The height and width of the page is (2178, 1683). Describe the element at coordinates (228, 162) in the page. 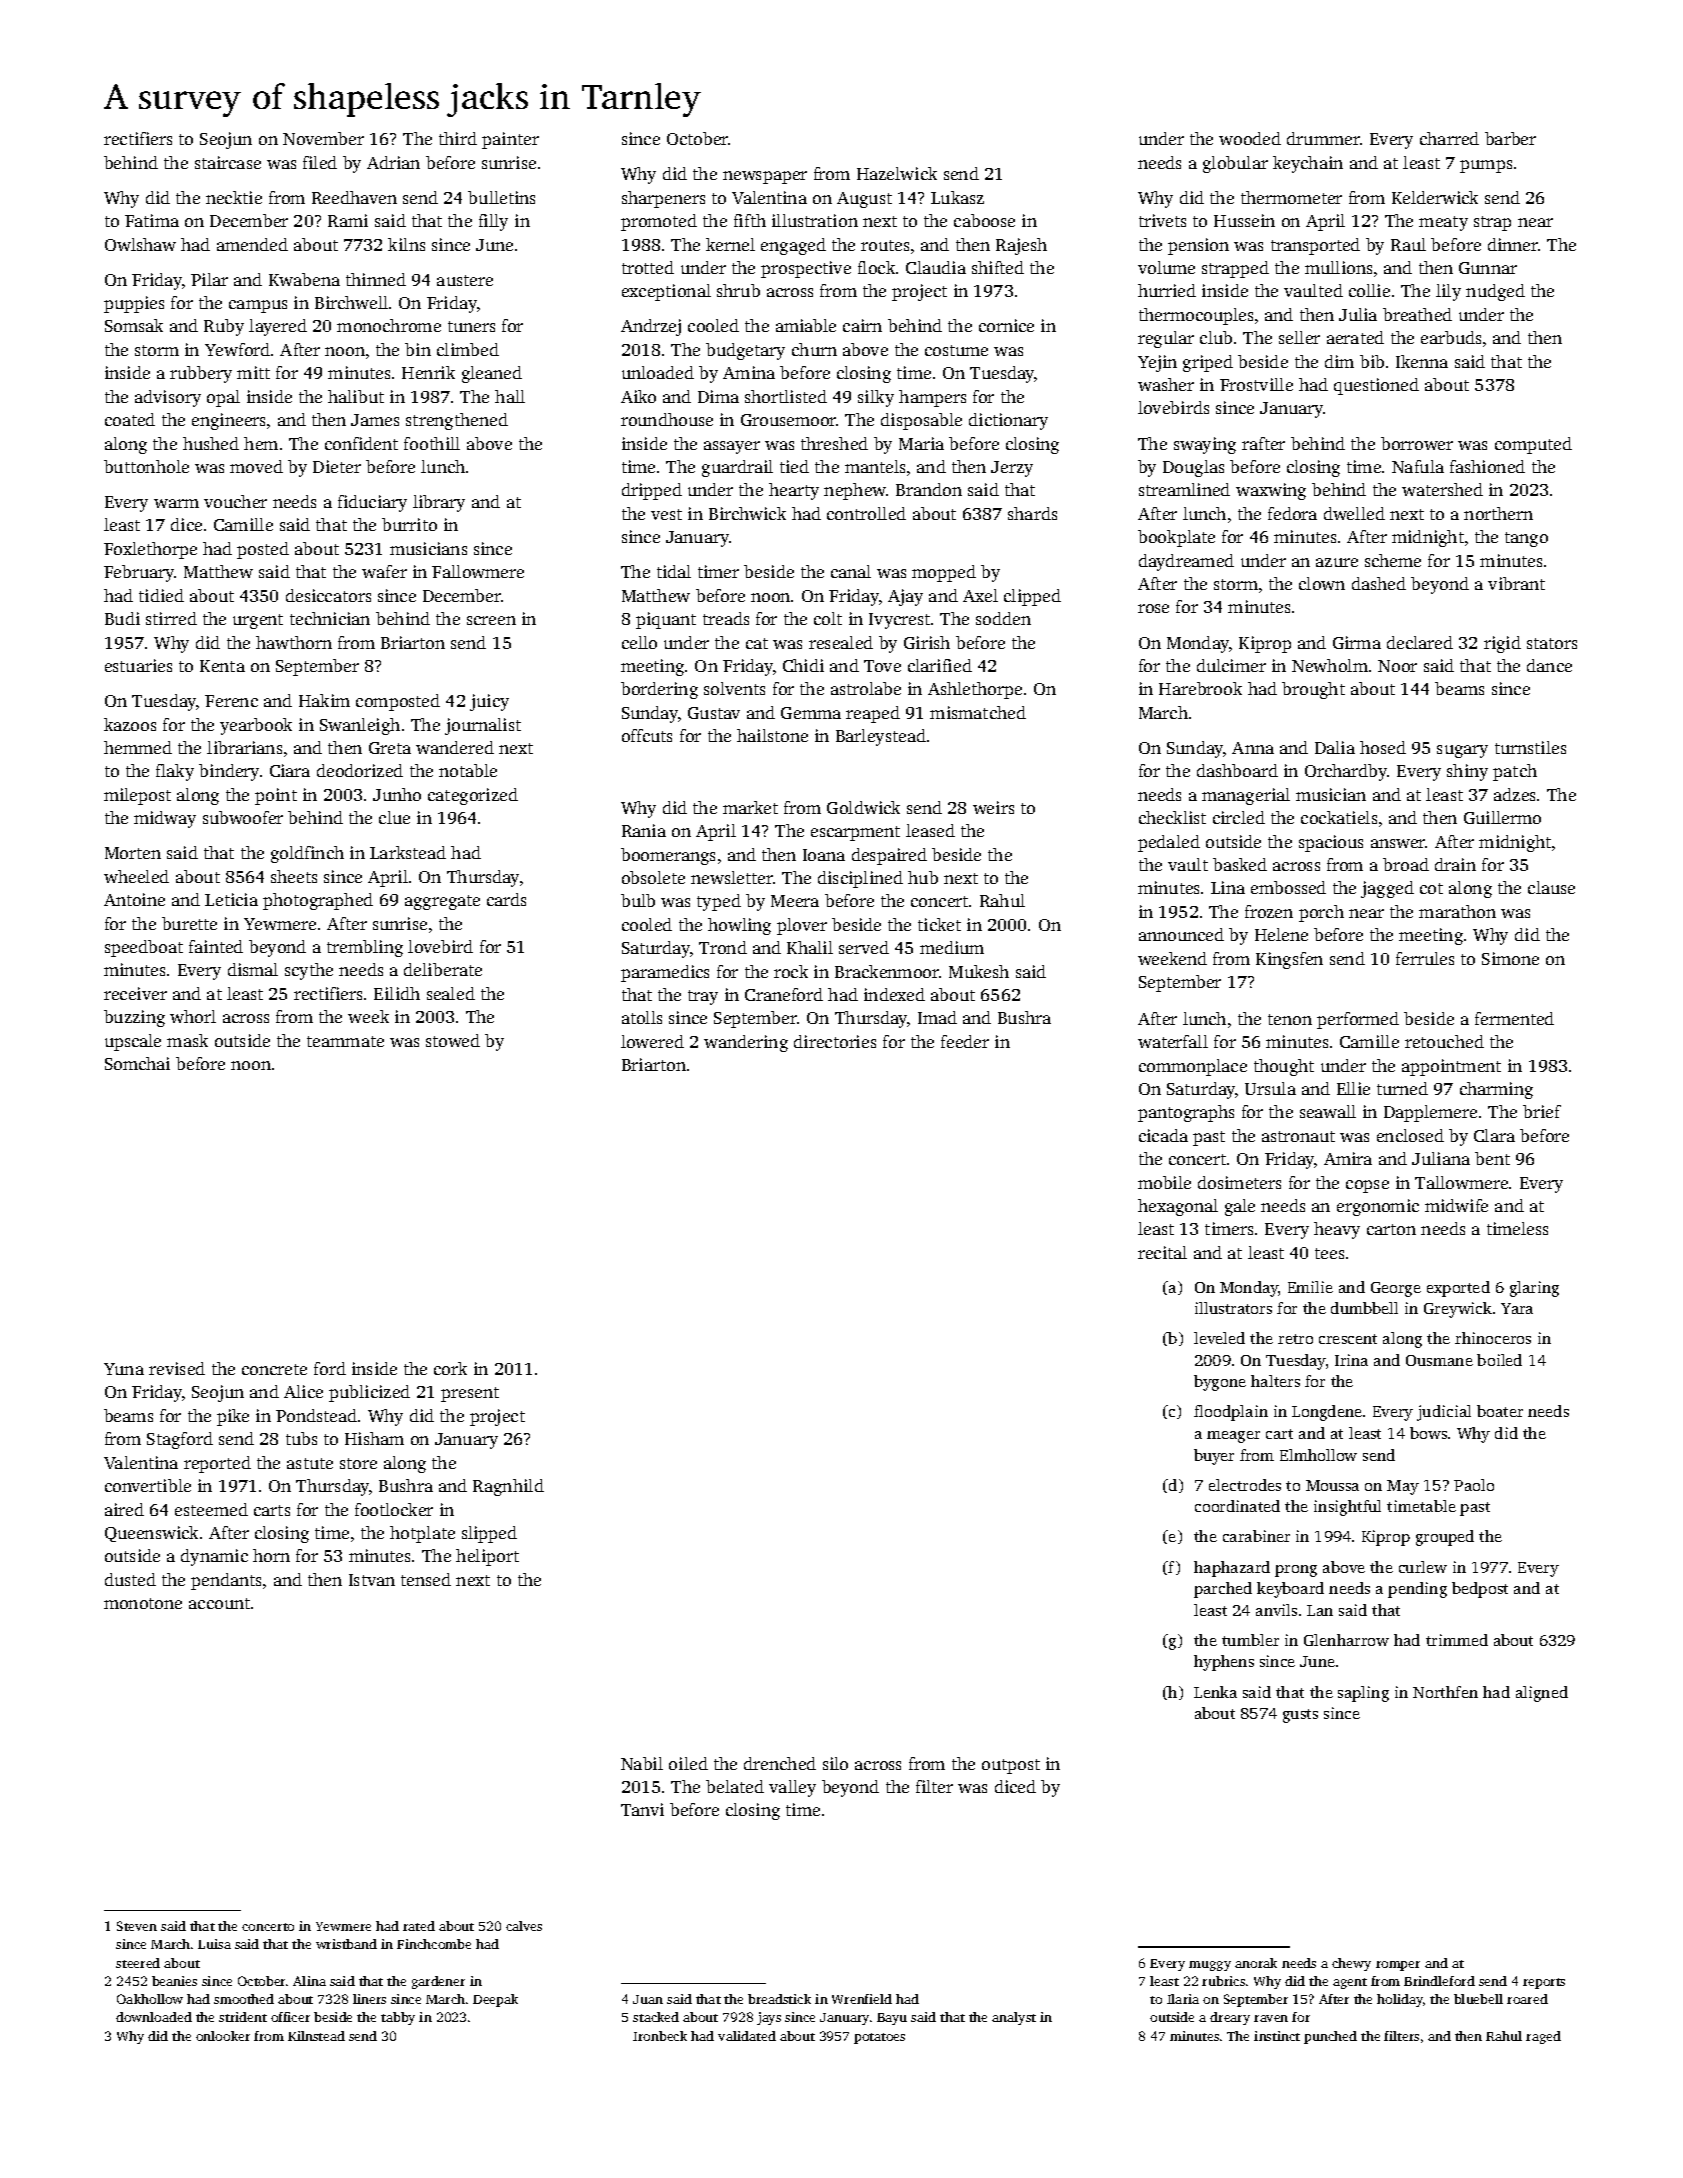

I see `staircase` at that location.
